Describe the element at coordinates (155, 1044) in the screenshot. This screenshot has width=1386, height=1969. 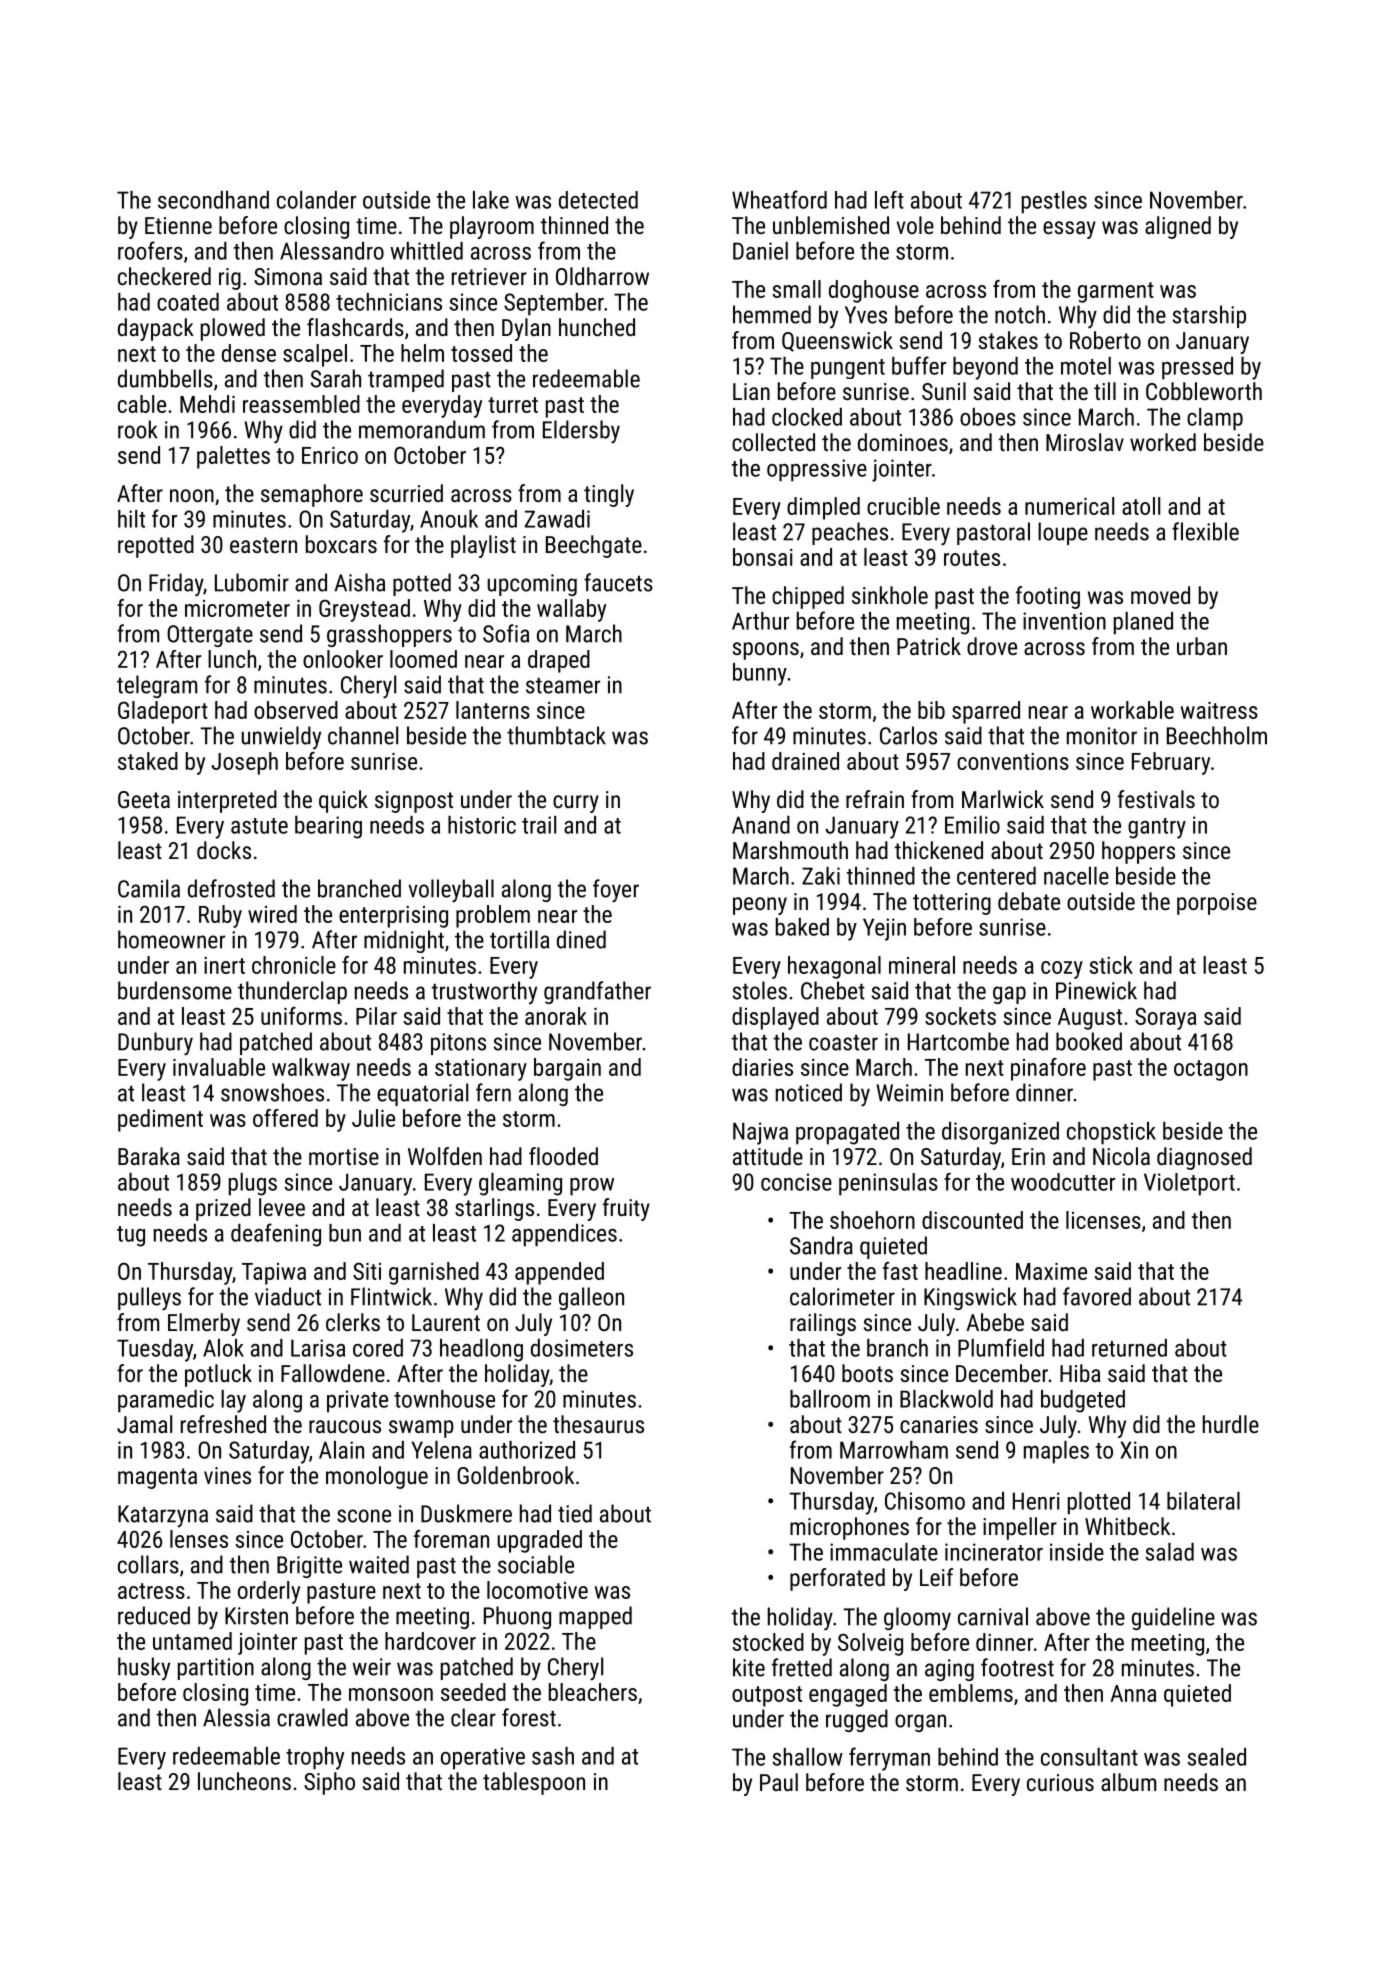
I see `Dunbury` at that location.
